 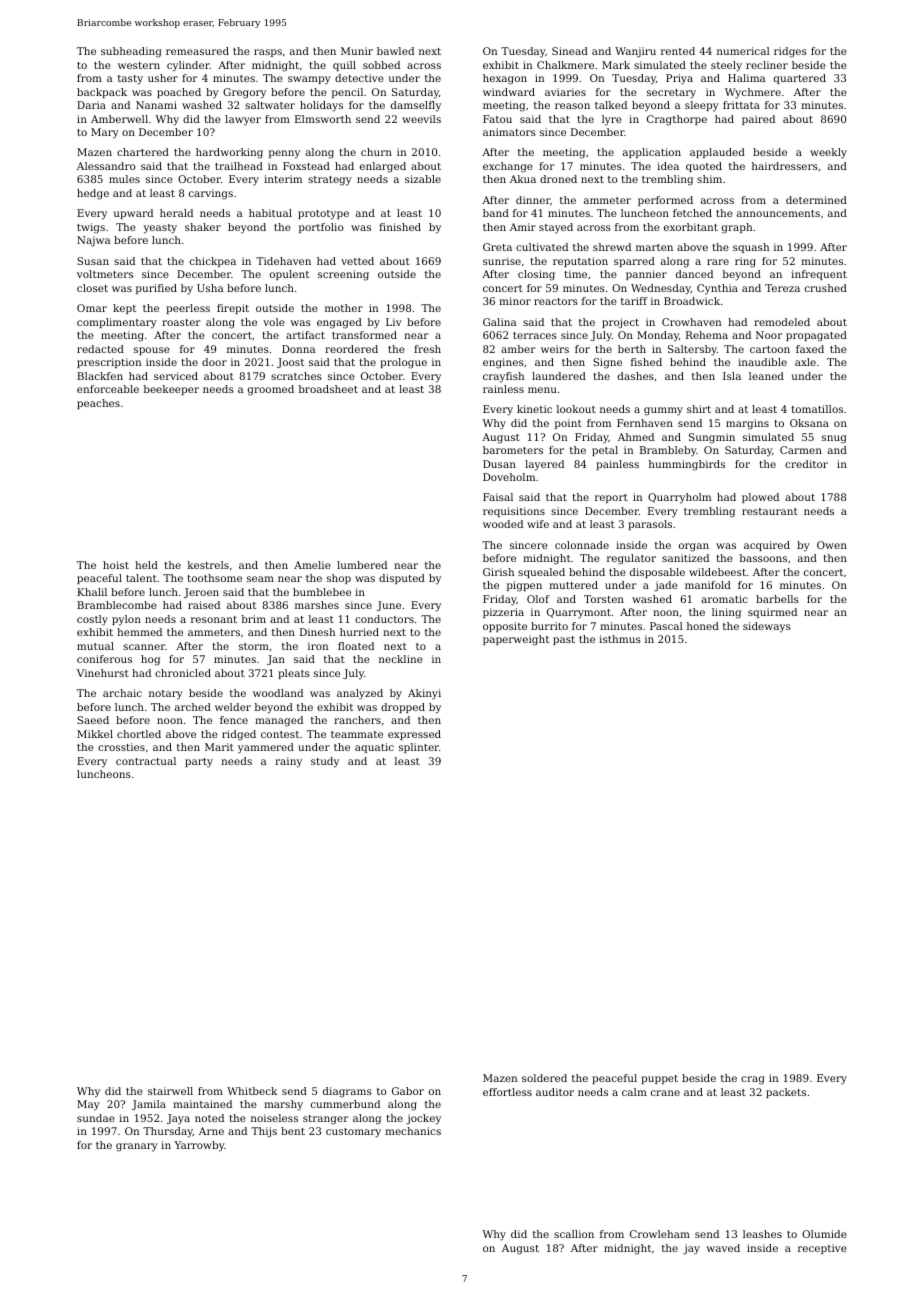 What do you see at coordinates (199, 1146) in the document?
I see `Yarrowby` at bounding box center [199, 1146].
